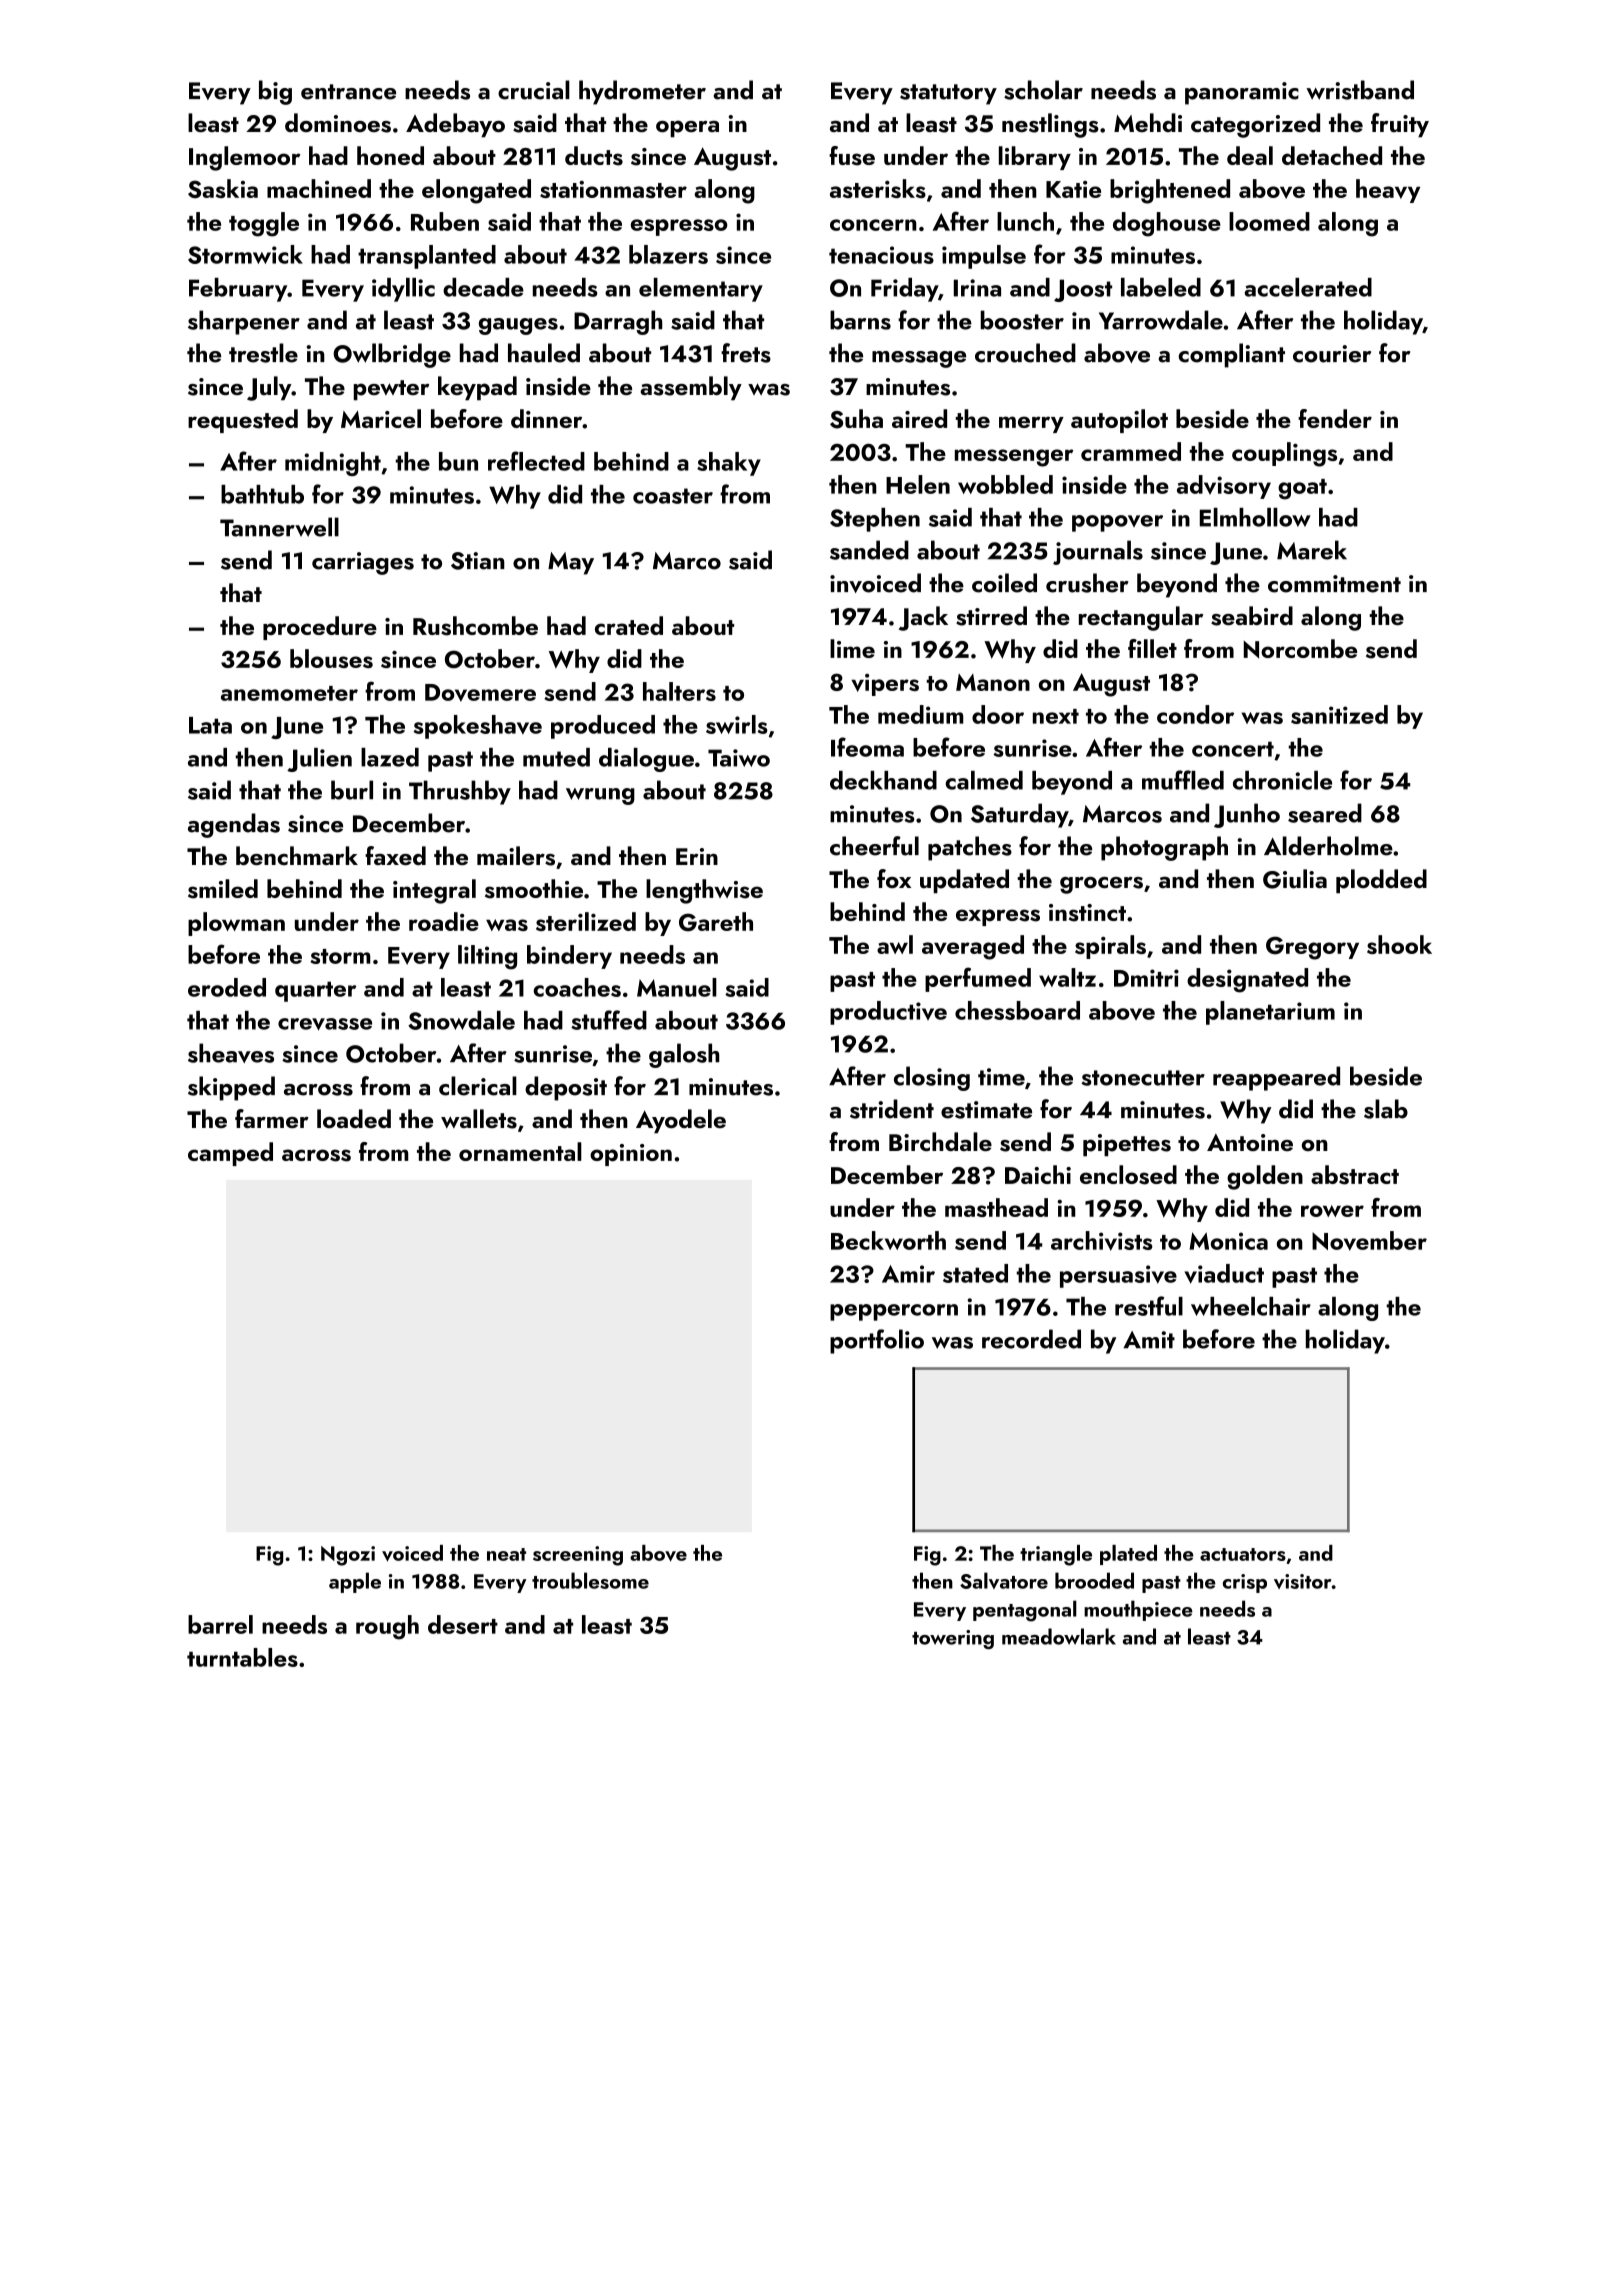 The width and height of the screenshot is (1620, 2292). What do you see at coordinates (1017, 1010) in the screenshot?
I see `chessboard` at bounding box center [1017, 1010].
